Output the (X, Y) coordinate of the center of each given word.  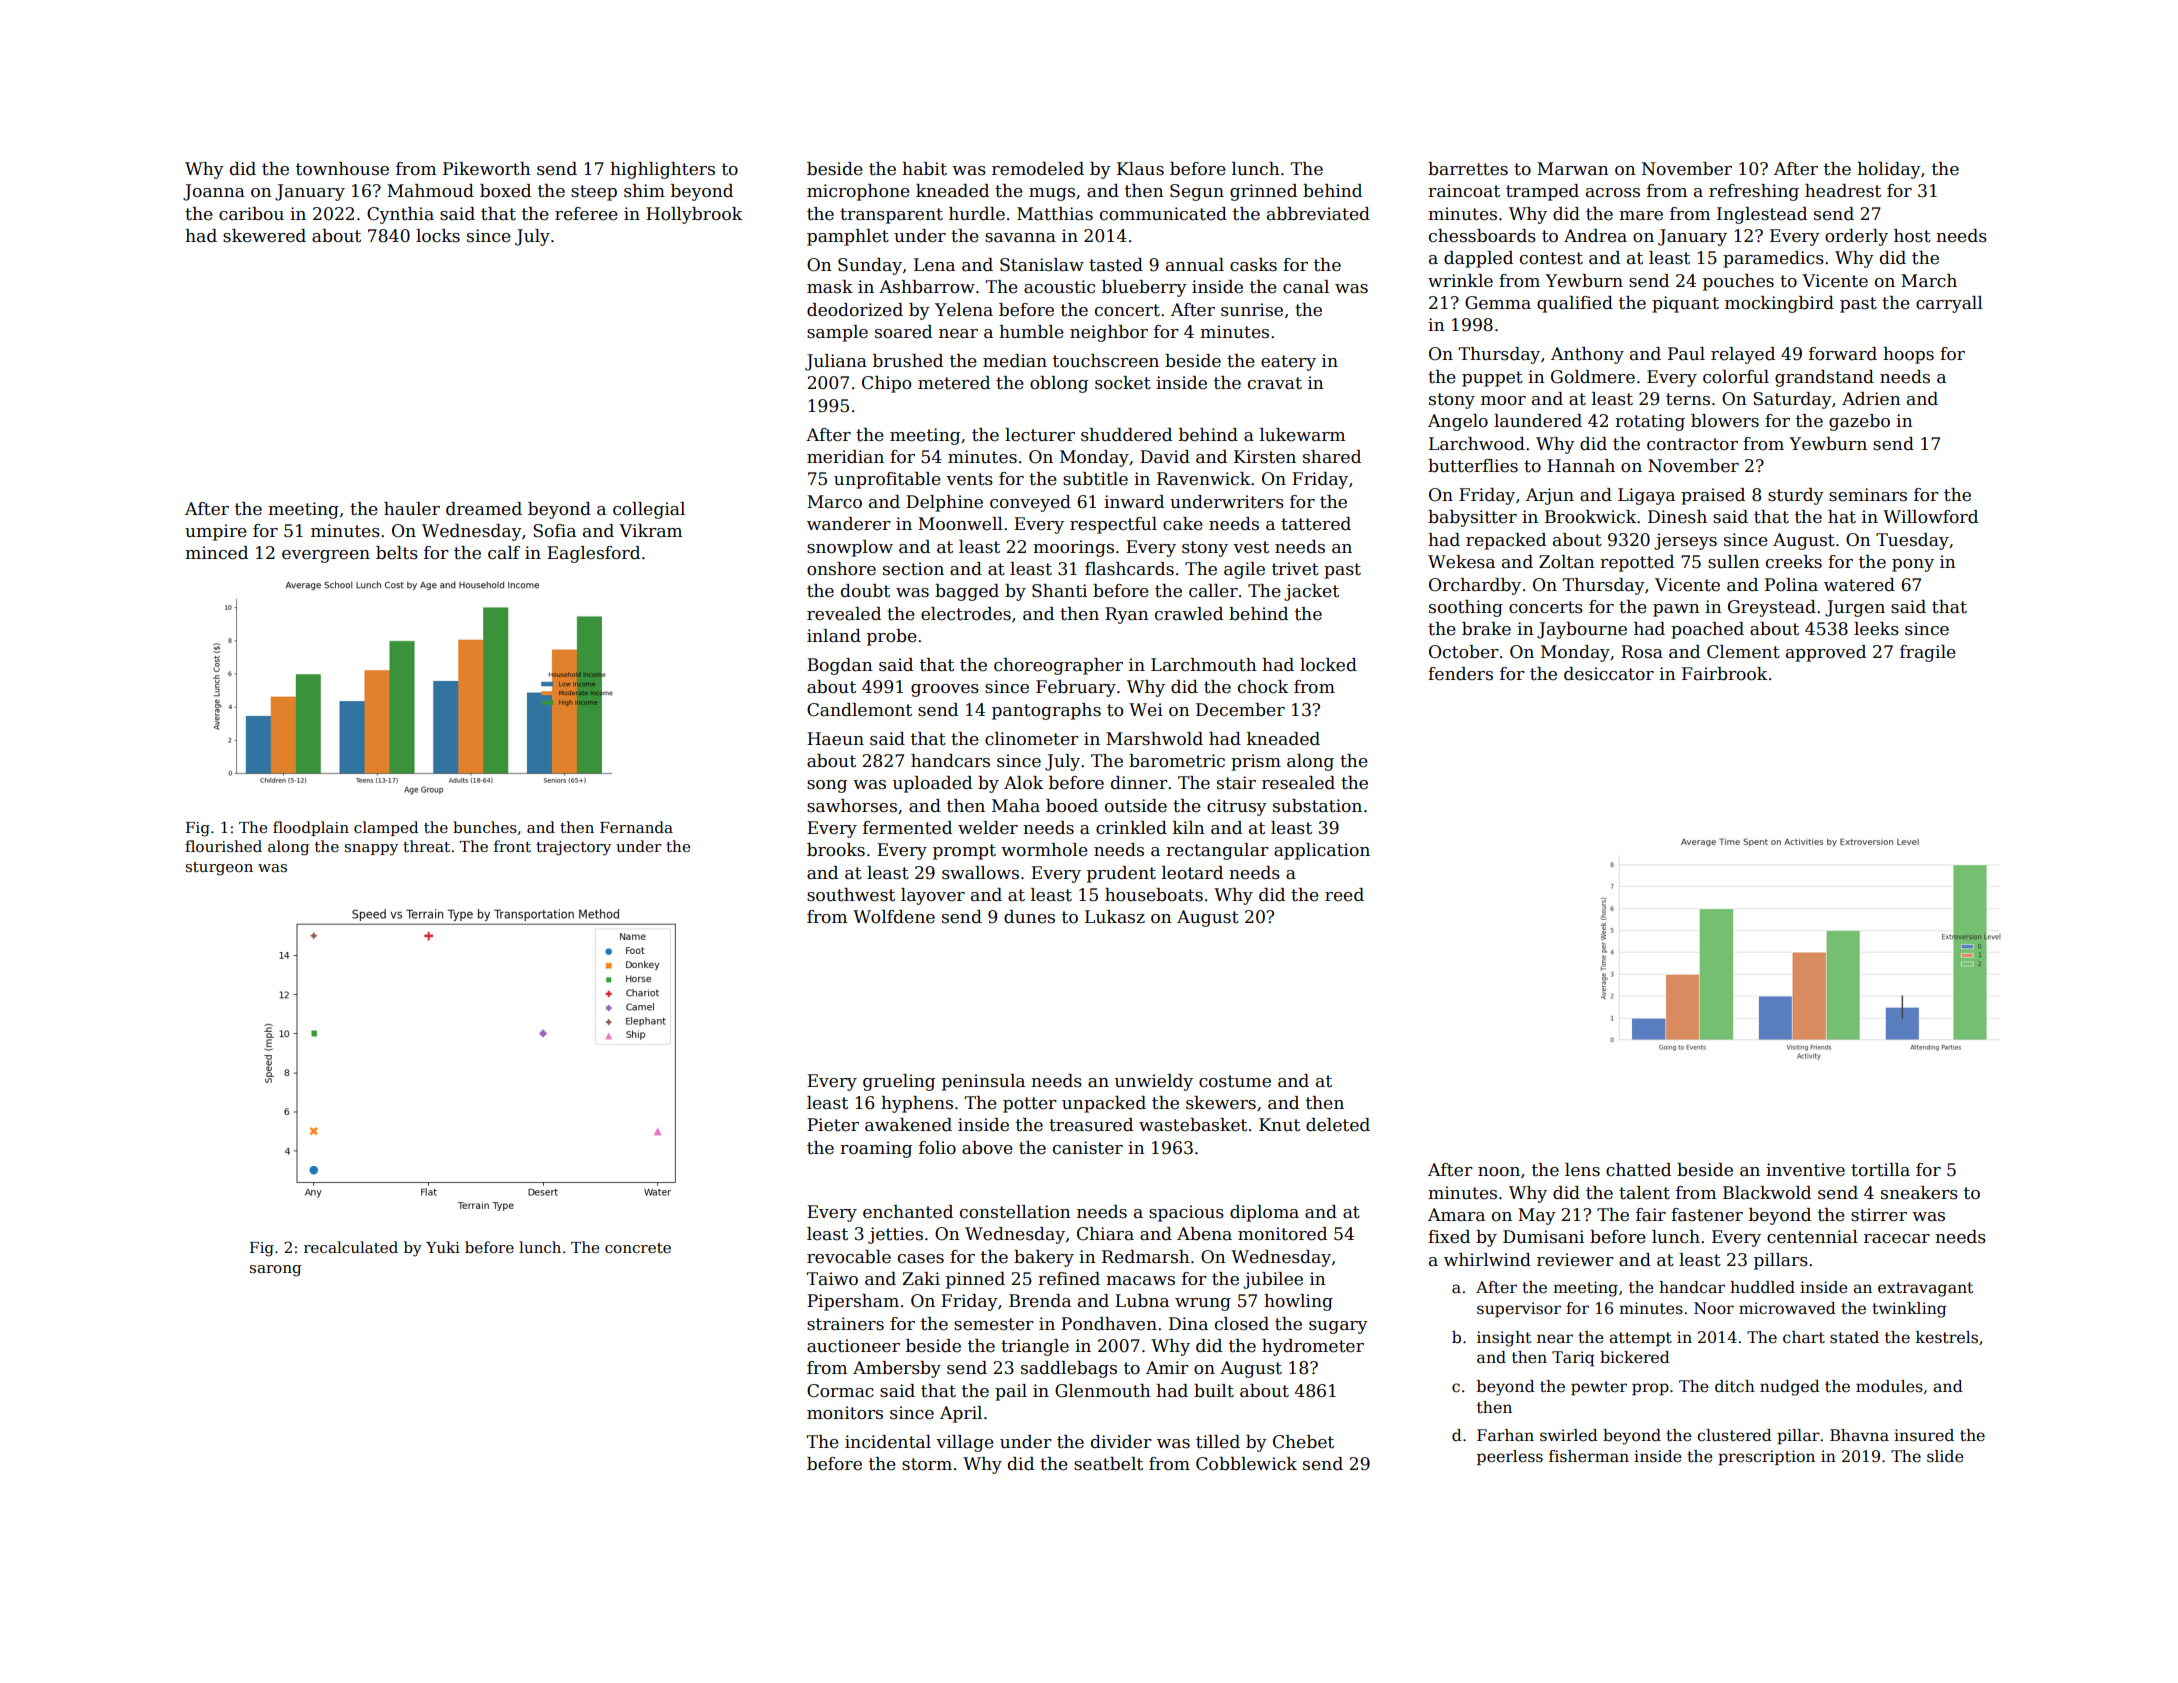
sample (837, 333)
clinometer (1032, 739)
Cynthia (400, 215)
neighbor (1109, 333)
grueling (899, 1082)
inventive (1805, 1170)
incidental (888, 1442)
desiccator (1609, 674)
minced (216, 553)
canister (1088, 1148)
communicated (1163, 214)
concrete (638, 1248)
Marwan (1573, 169)
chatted (1638, 1170)
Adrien (1871, 399)
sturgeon (219, 869)
